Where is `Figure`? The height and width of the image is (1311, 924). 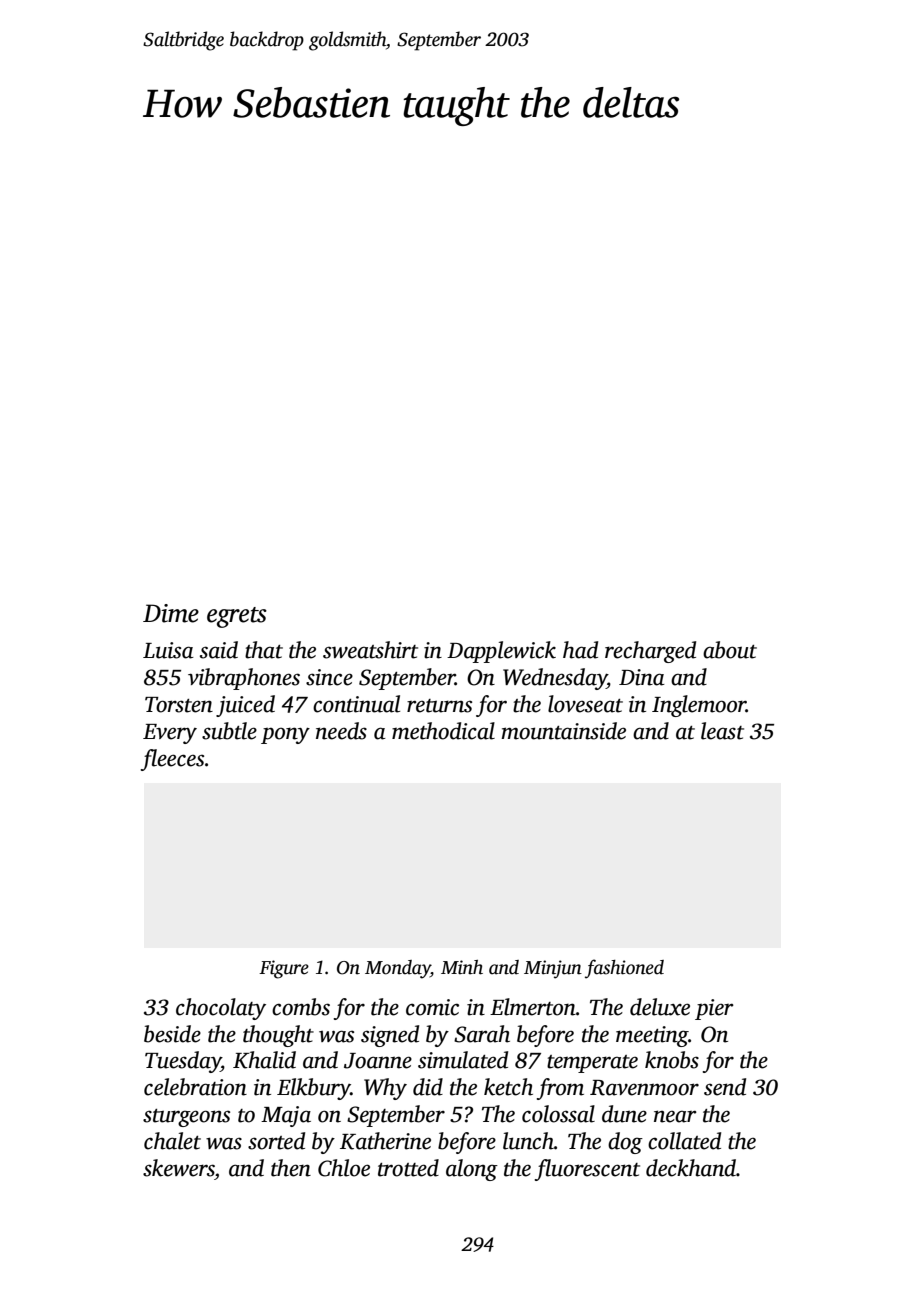
Figure is located at coordinates (284, 969).
